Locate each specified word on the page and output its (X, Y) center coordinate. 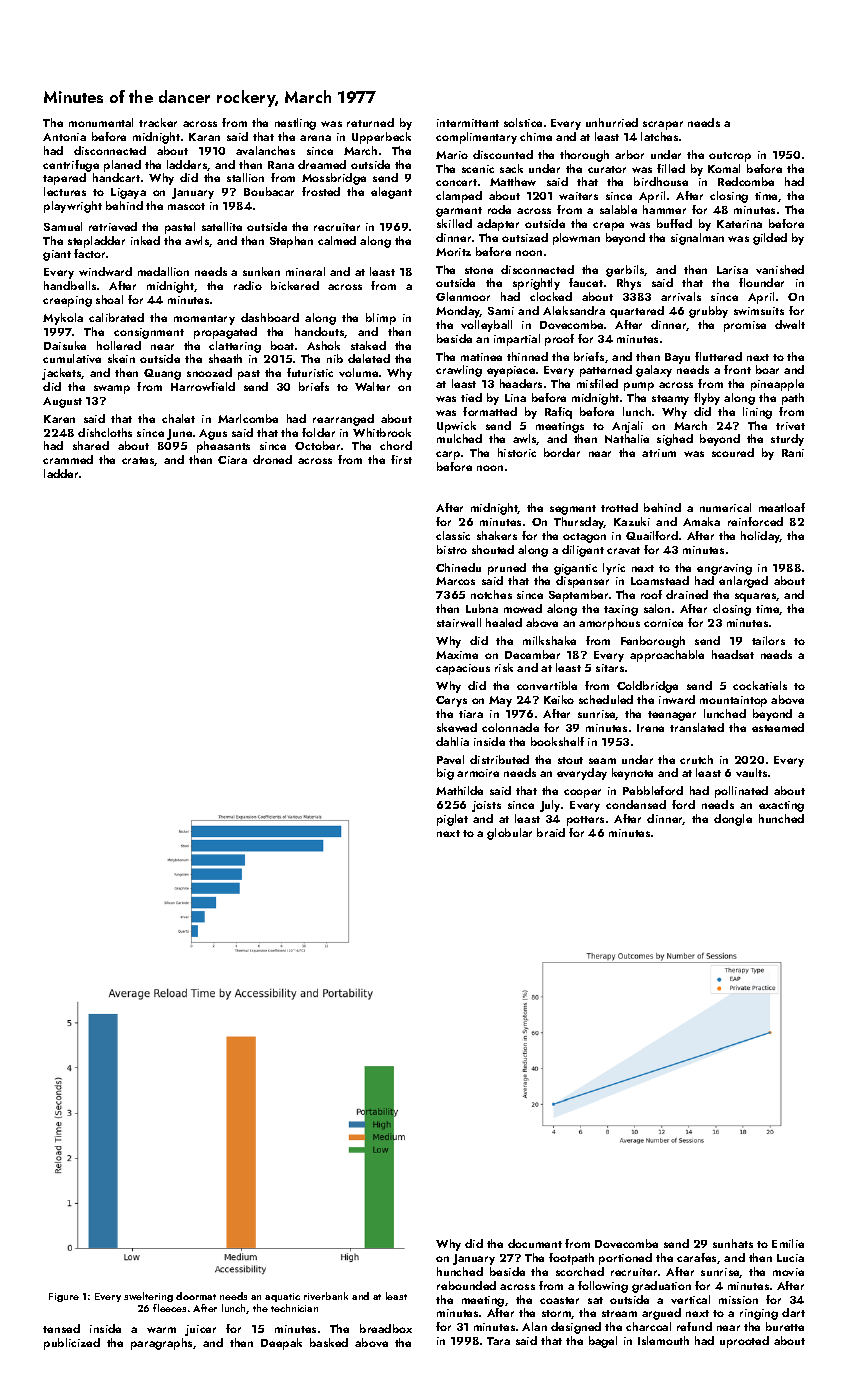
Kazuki (632, 521)
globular (509, 834)
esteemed (778, 727)
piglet (452, 820)
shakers (497, 535)
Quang (162, 374)
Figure (64, 1297)
